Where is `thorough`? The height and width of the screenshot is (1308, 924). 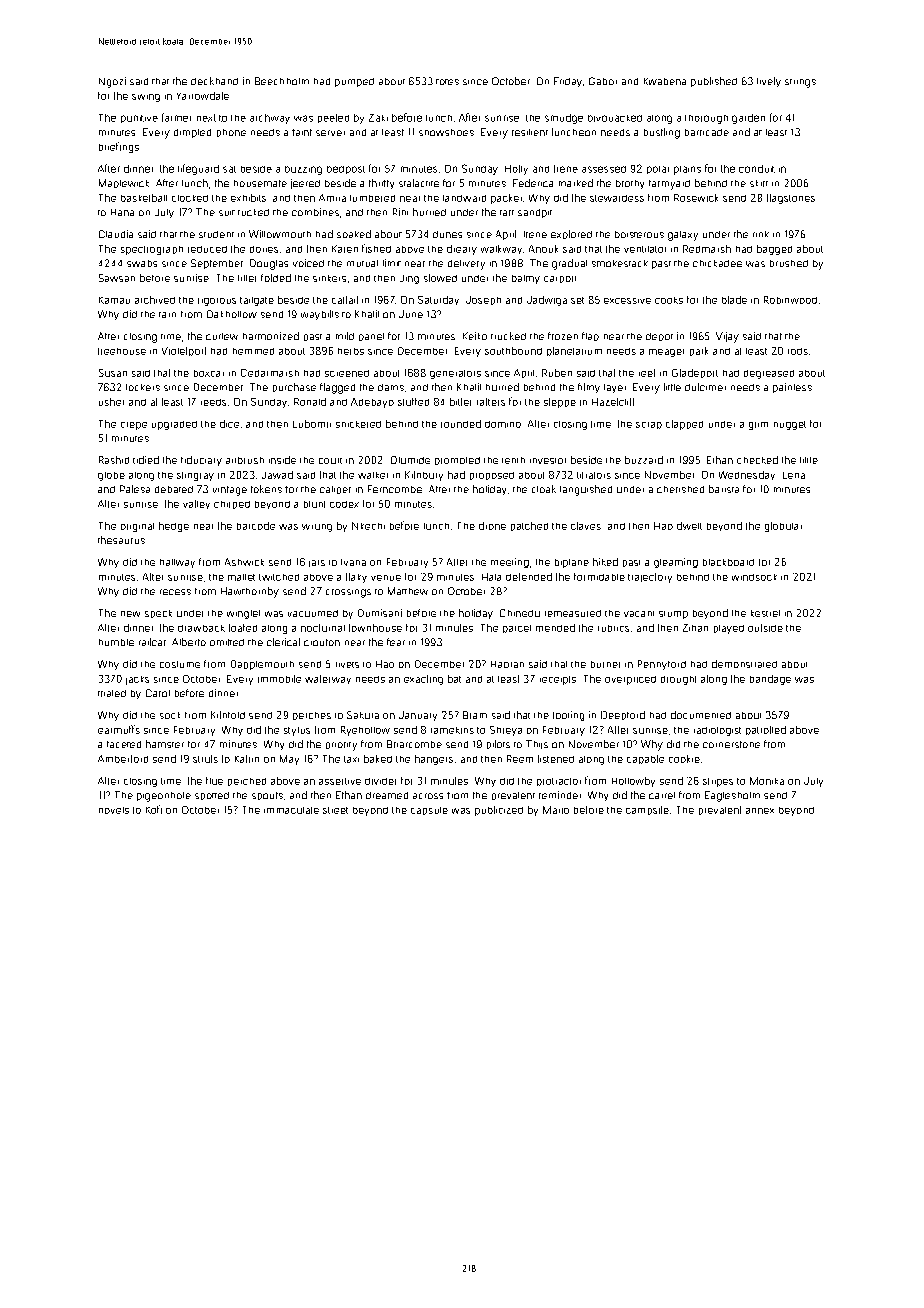
thorough is located at coordinates (706, 119).
